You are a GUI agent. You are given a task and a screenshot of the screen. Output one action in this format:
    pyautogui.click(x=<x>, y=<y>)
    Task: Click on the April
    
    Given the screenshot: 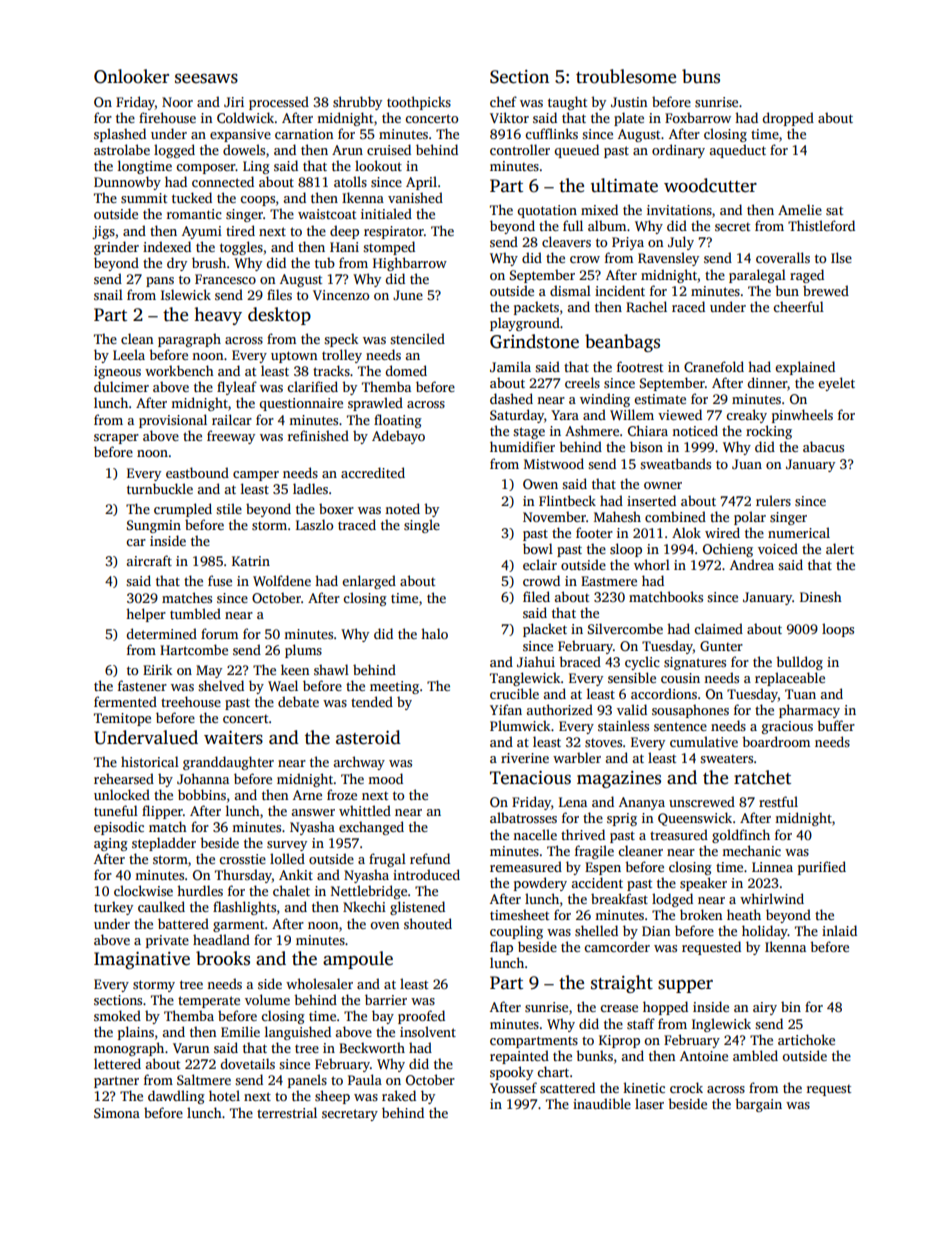 What is the action you would take?
    pyautogui.click(x=421, y=183)
